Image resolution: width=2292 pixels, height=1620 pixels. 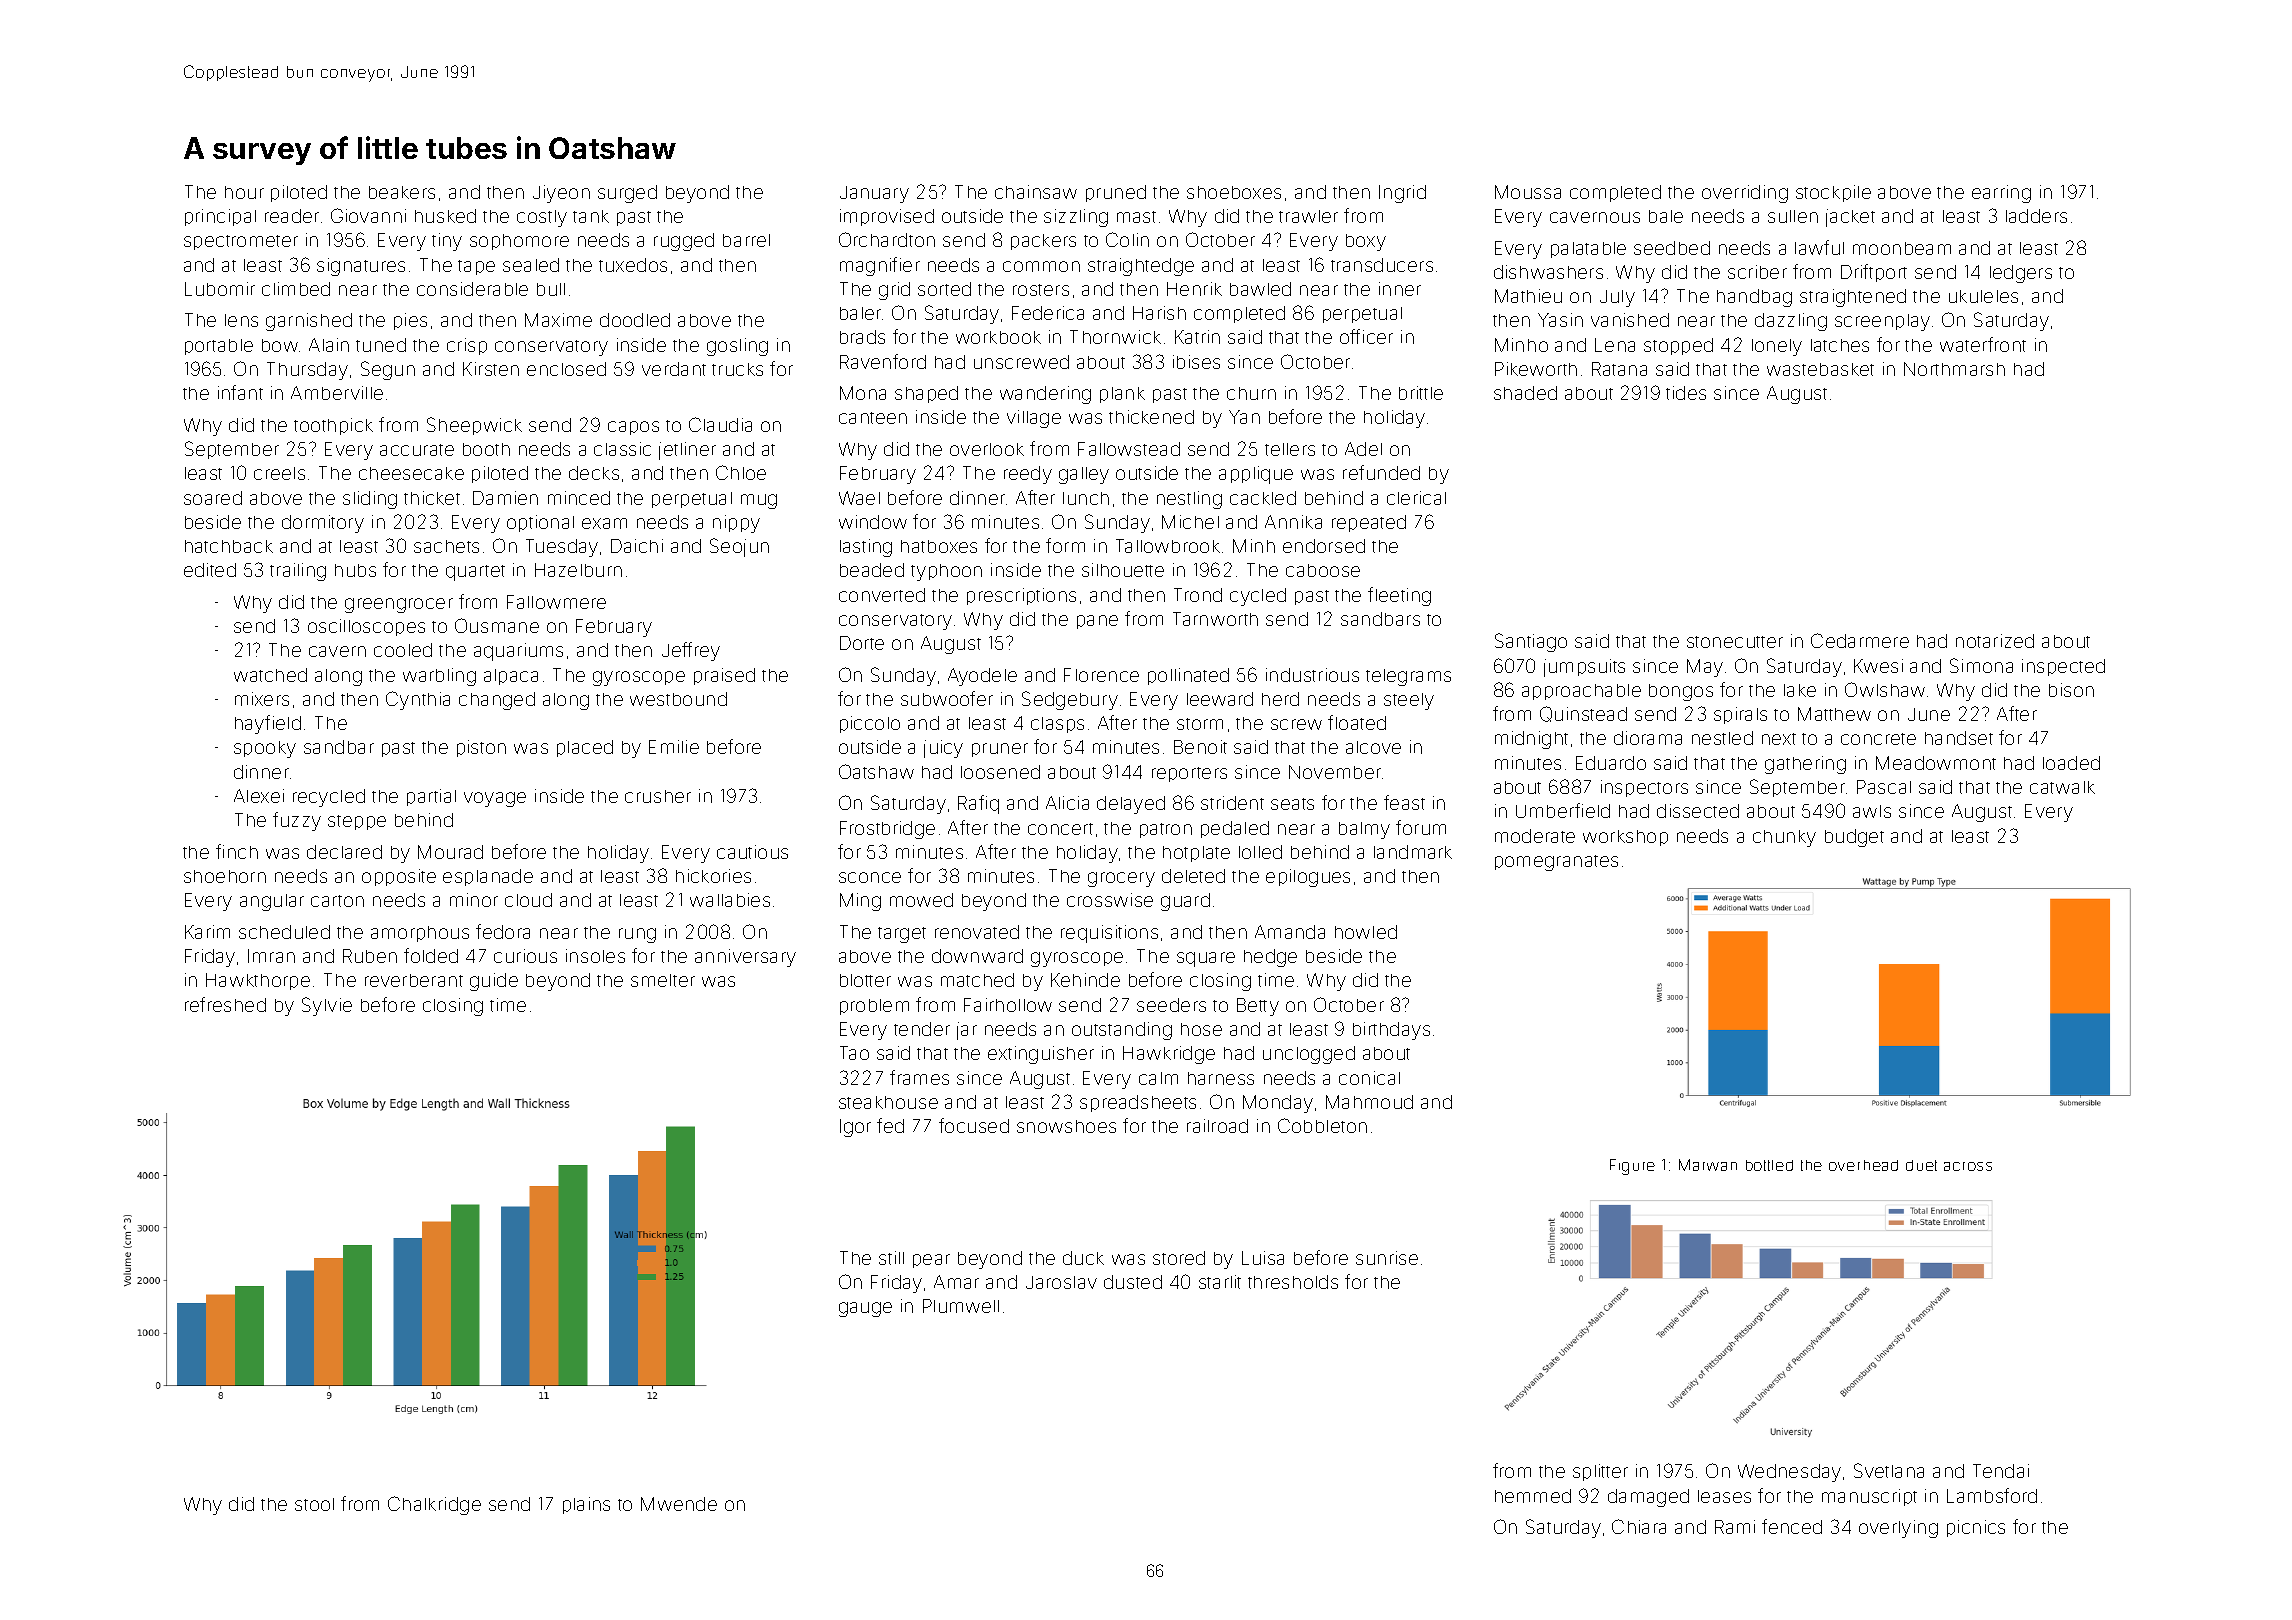 I want to click on Luisa, so click(x=1263, y=1258).
